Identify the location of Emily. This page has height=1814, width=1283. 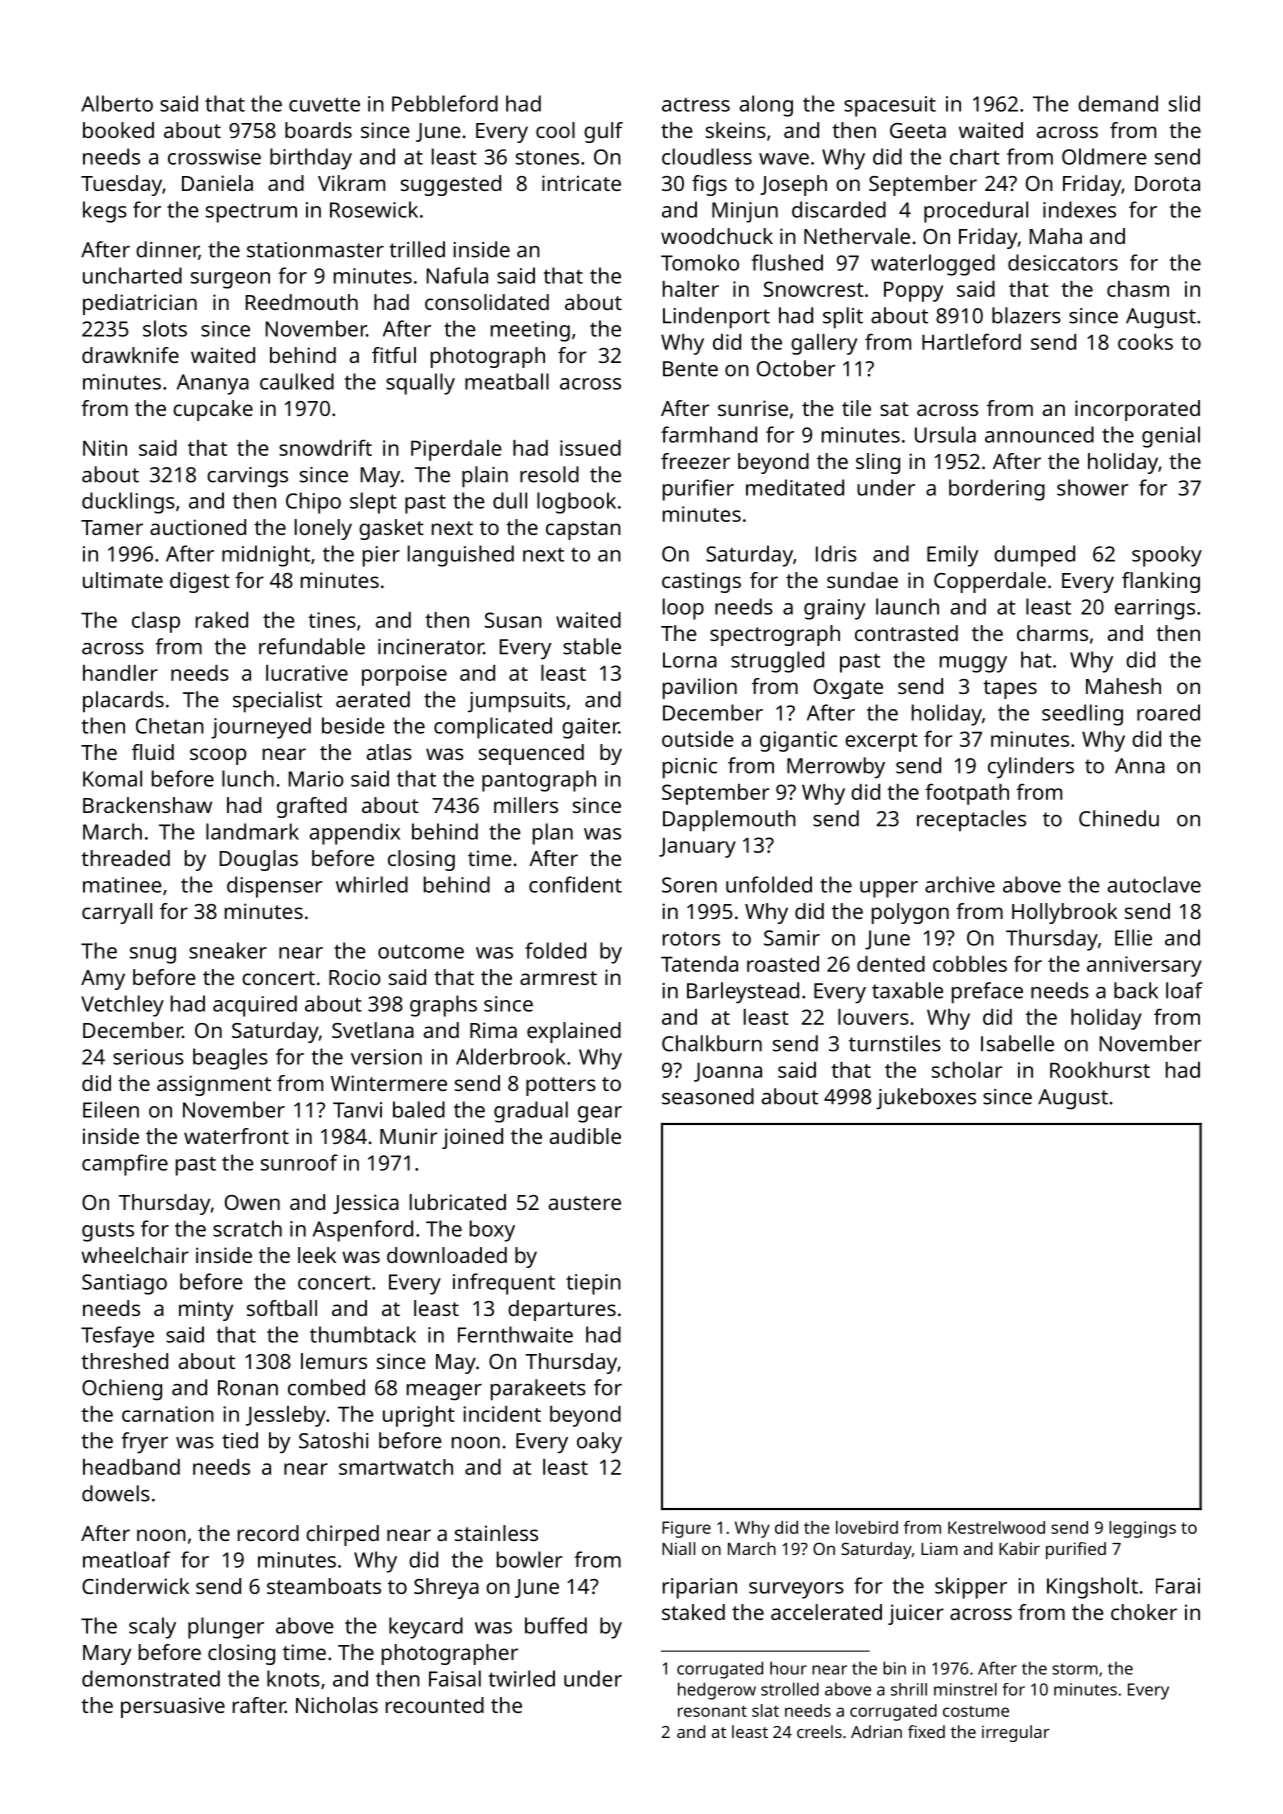
(952, 556).
